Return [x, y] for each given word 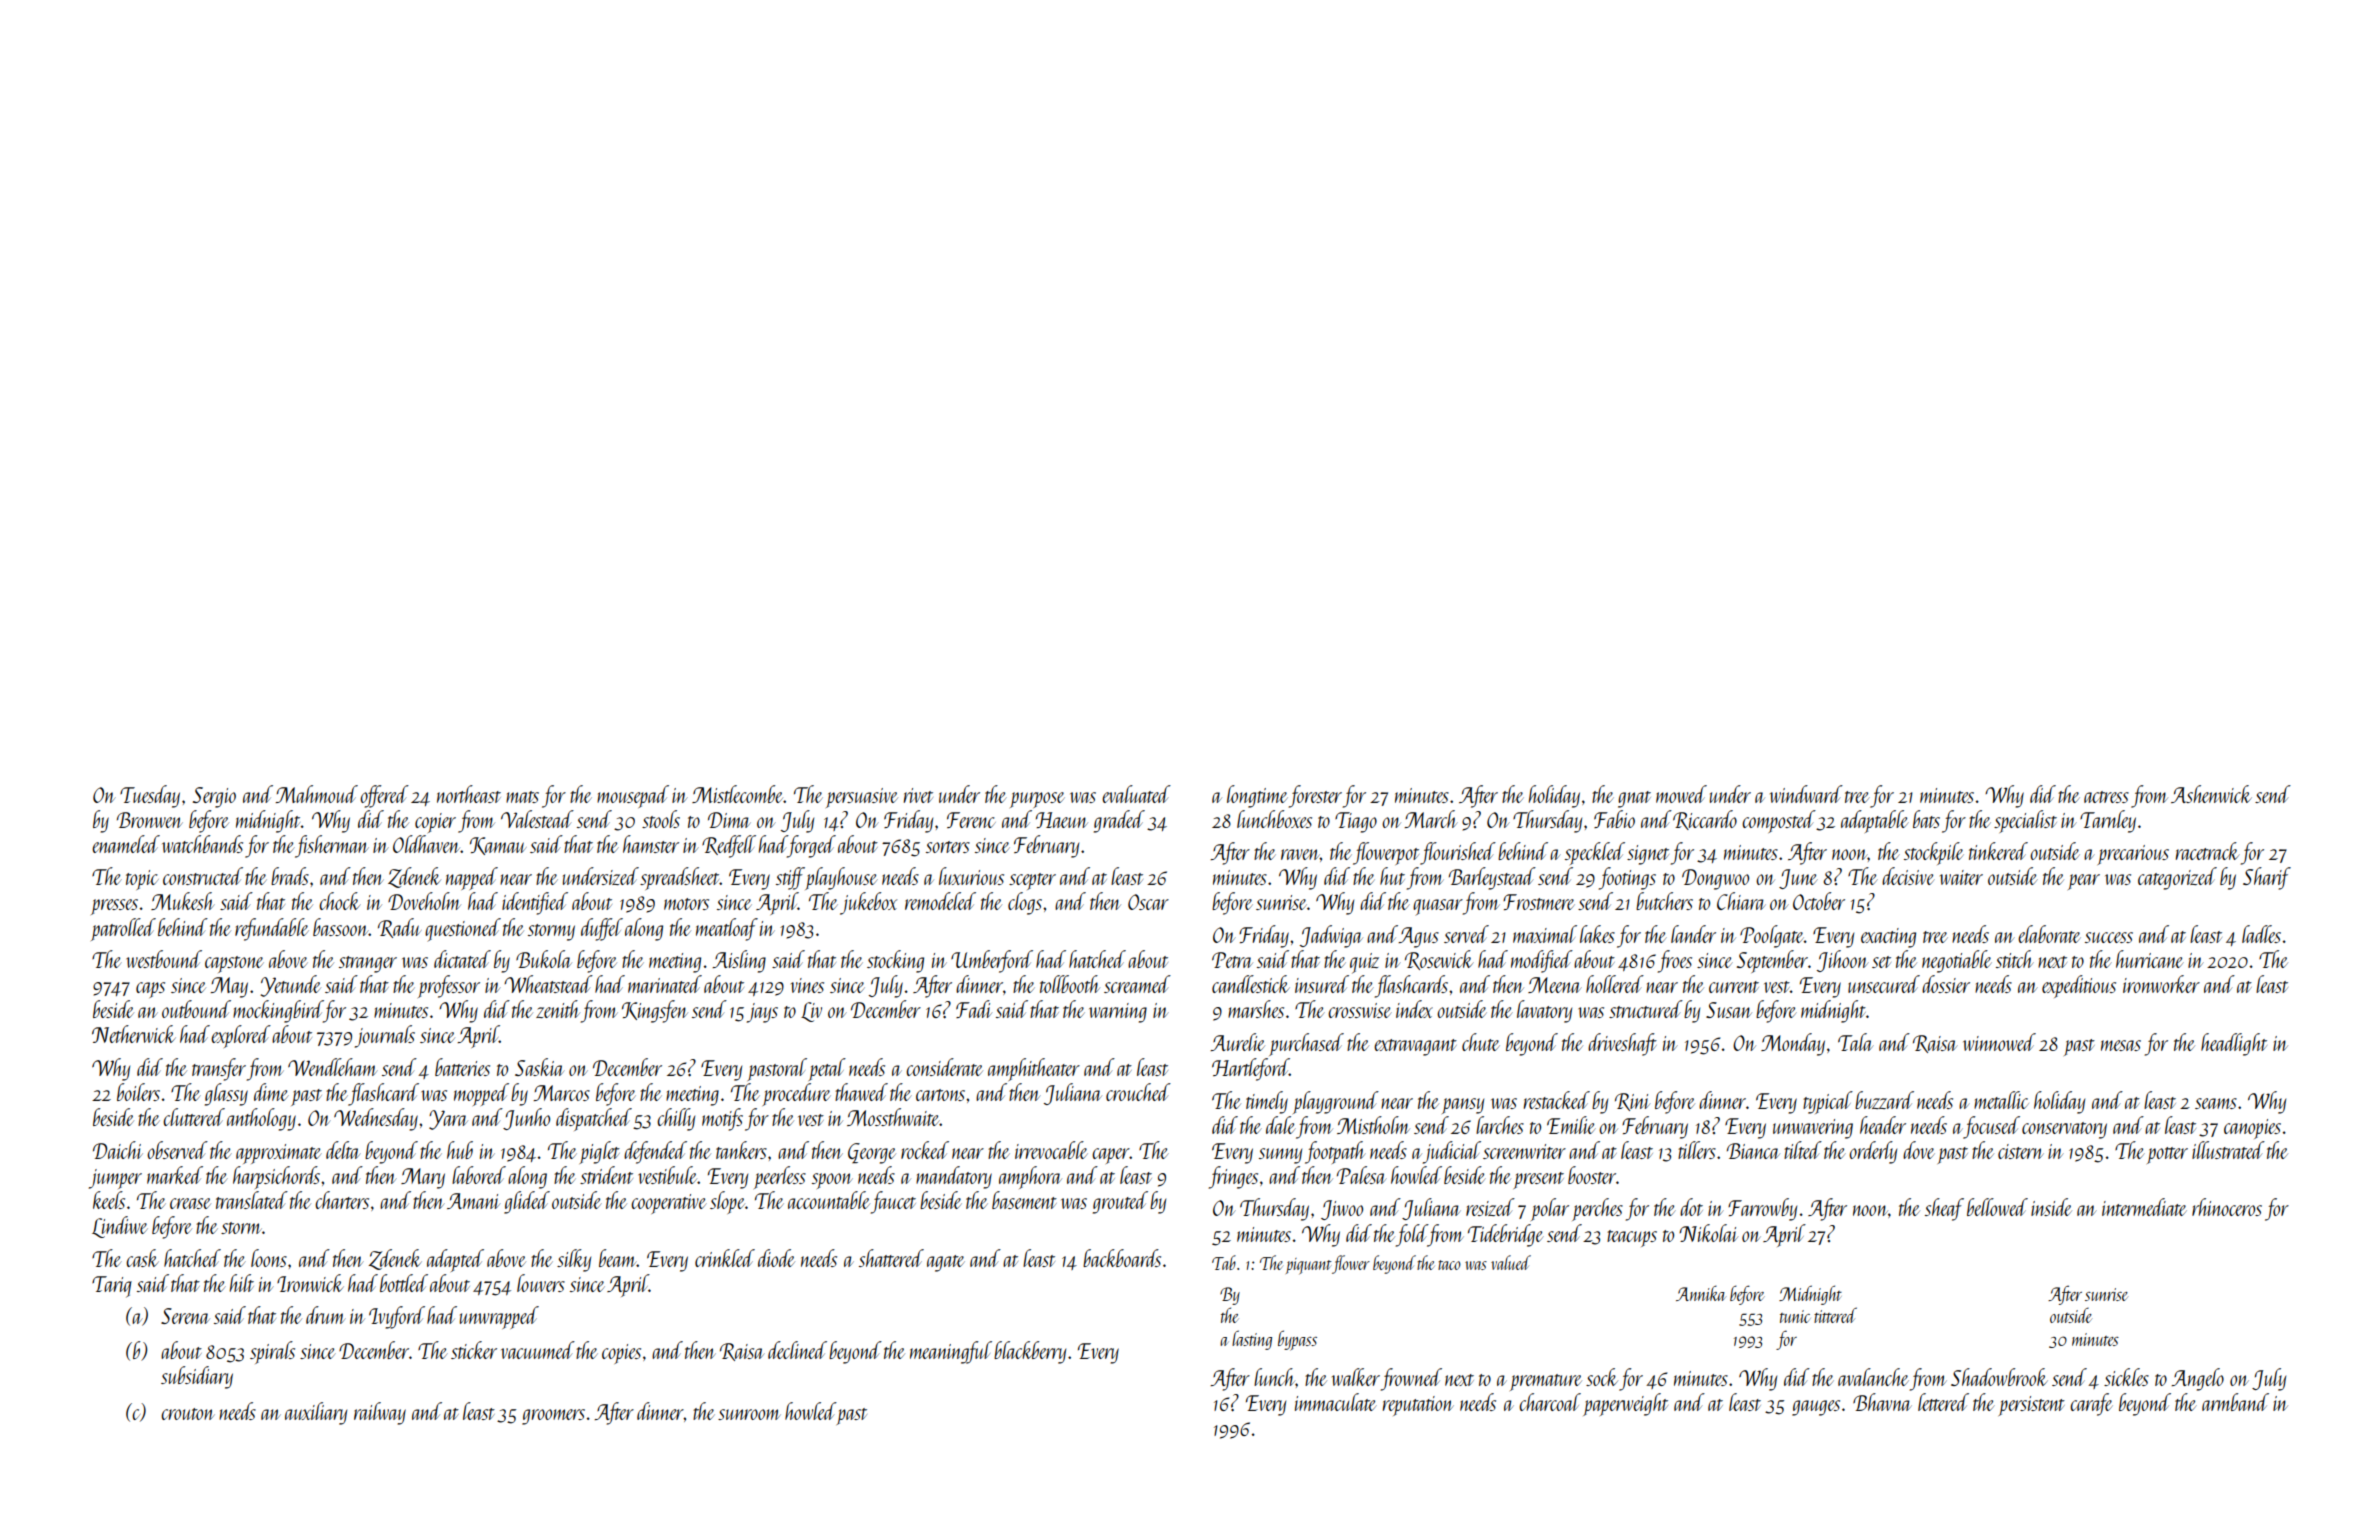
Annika [1701, 1293]
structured [1646, 1009]
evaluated [1136, 794]
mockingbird [278, 1011]
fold [1412, 1235]
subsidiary [197, 1377]
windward [1806, 794]
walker [1356, 1377]
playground [1336, 1102]
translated [252, 1200]
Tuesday [150, 796]
